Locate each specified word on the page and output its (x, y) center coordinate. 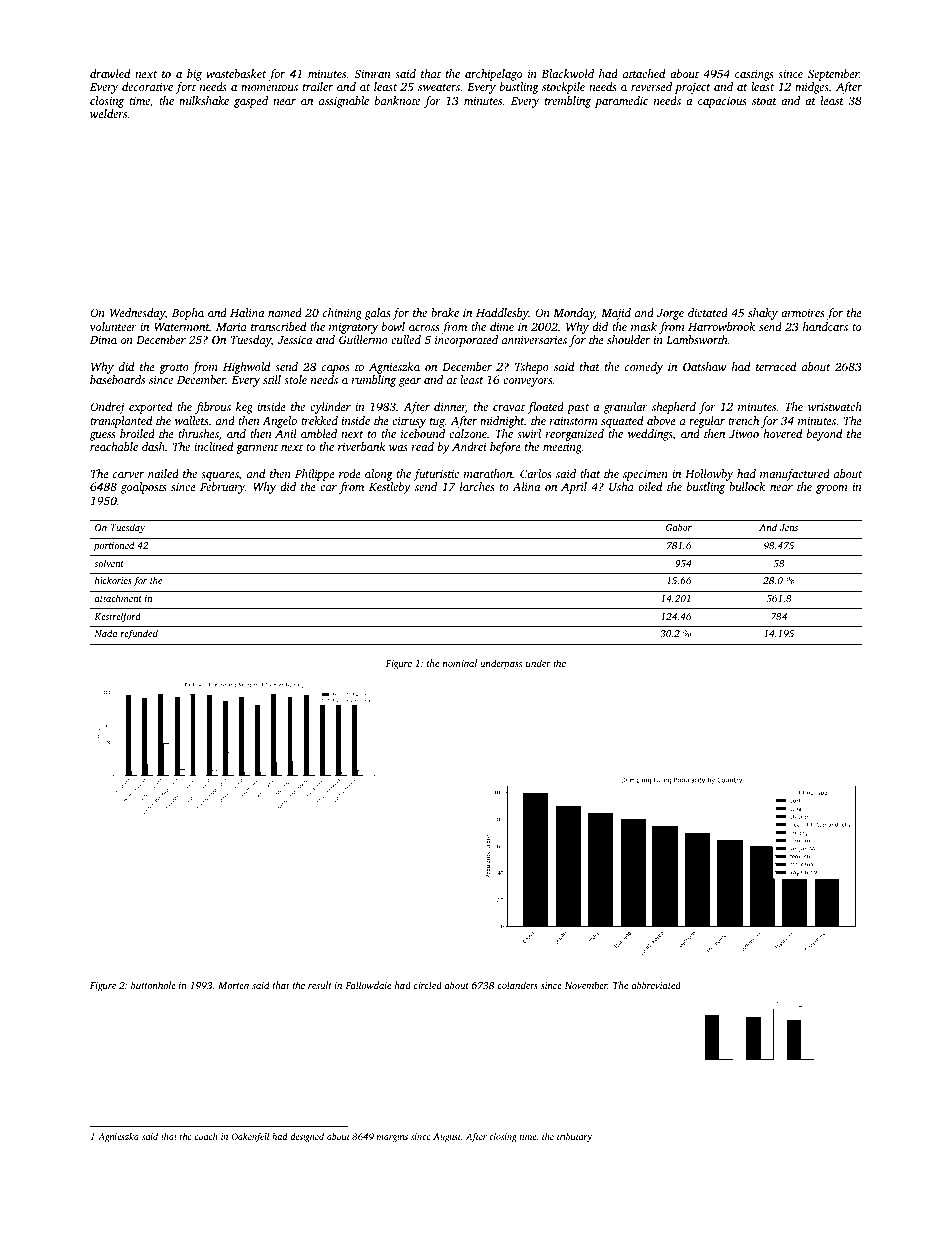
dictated (708, 312)
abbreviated (656, 985)
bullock (747, 486)
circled (428, 985)
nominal (460, 663)
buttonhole (153, 985)
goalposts (144, 488)
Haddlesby (502, 314)
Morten (233, 985)
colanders (517, 985)
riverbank (361, 446)
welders (108, 113)
